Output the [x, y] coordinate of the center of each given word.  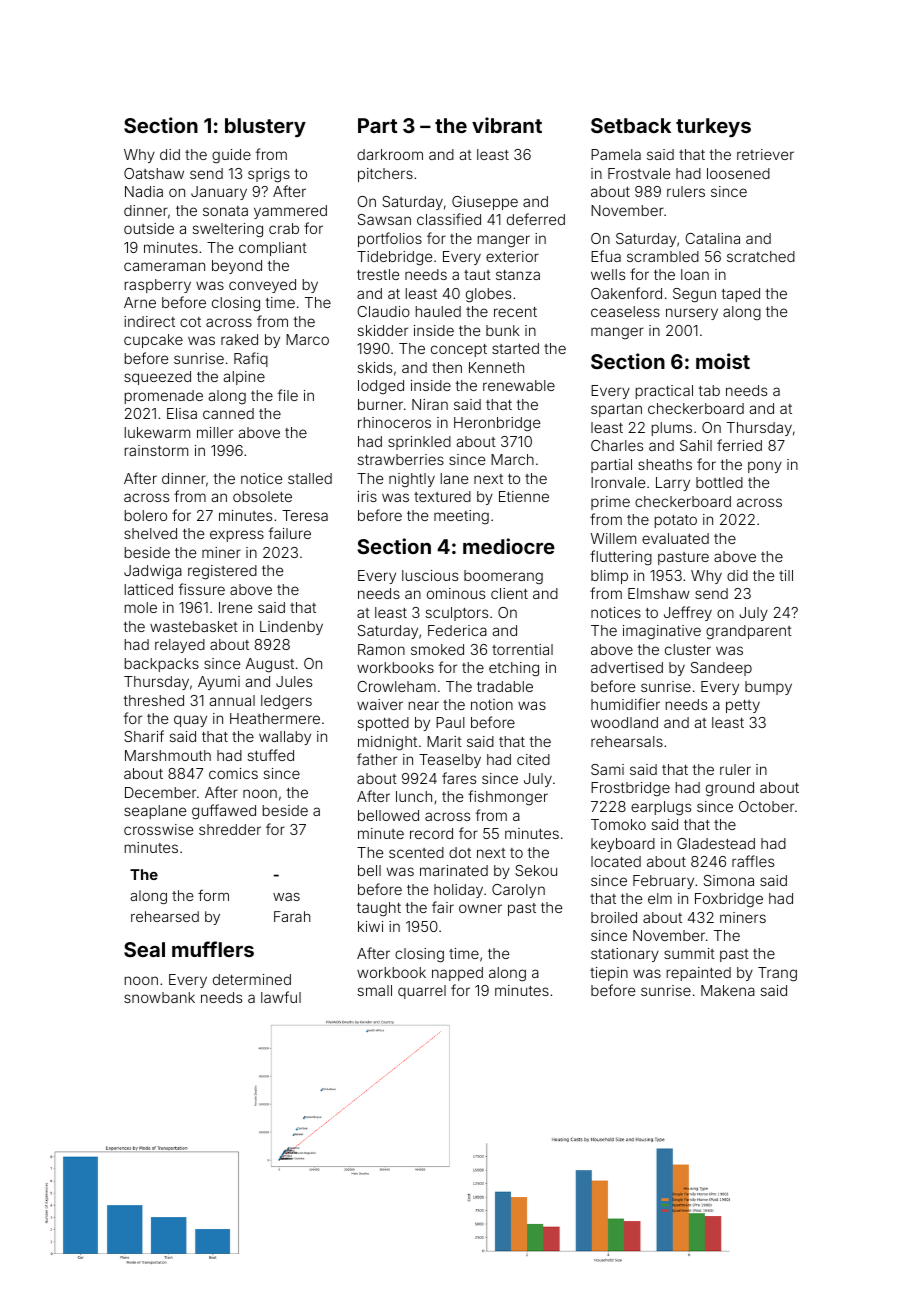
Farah [292, 916]
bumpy [768, 688]
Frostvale [639, 173]
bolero [146, 515]
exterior [512, 256]
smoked [437, 649]
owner [480, 908]
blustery [265, 127]
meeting [461, 517]
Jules [294, 681]
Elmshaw [659, 593]
